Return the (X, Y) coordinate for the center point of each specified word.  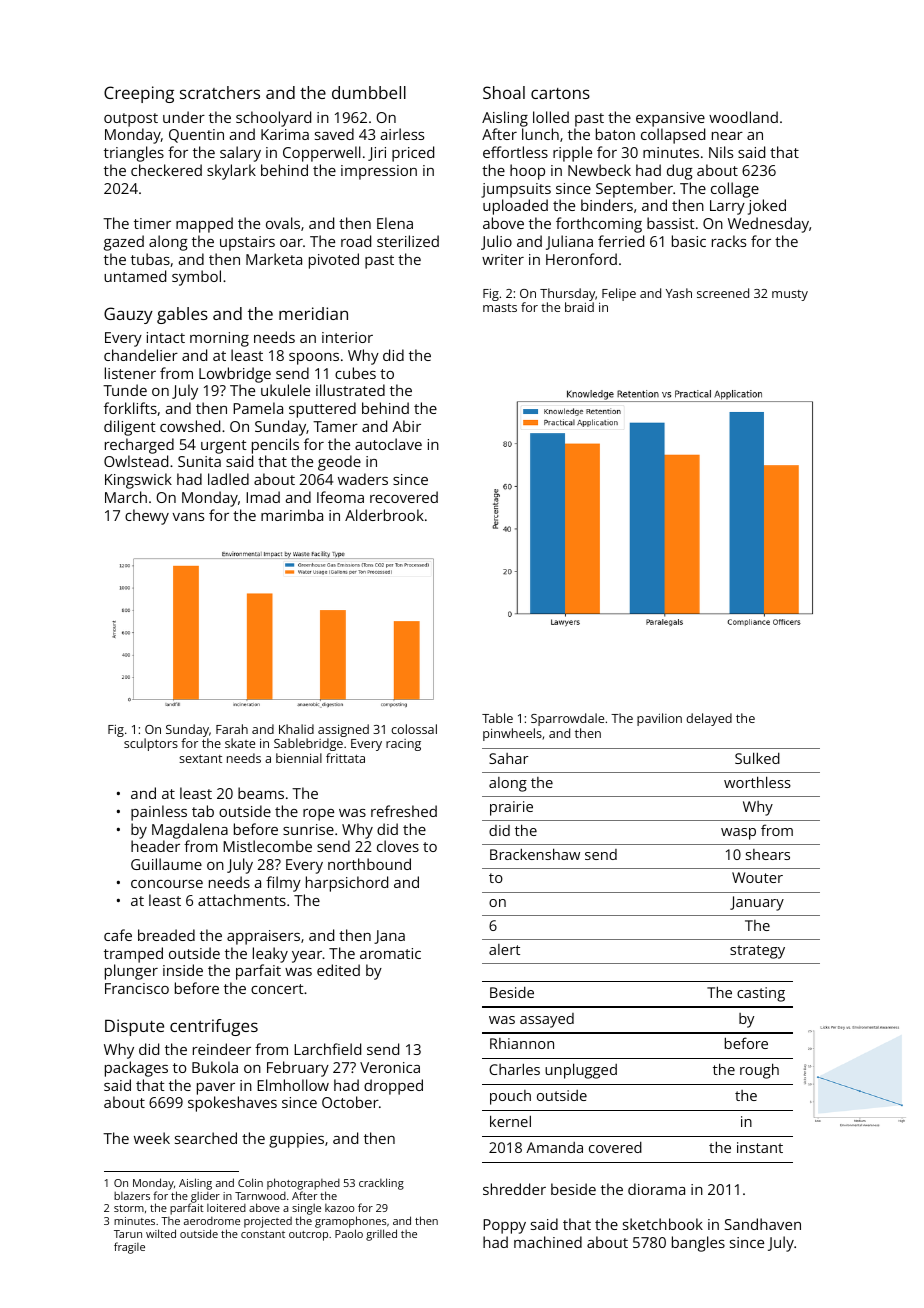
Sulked (757, 758)
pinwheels (512, 734)
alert (504, 949)
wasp (738, 834)
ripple (572, 154)
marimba (292, 515)
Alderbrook (384, 515)
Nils (721, 152)
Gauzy (128, 315)
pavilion (659, 719)
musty (790, 295)
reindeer (222, 1049)
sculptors (151, 744)
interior (347, 337)
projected (268, 1222)
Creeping (139, 94)
